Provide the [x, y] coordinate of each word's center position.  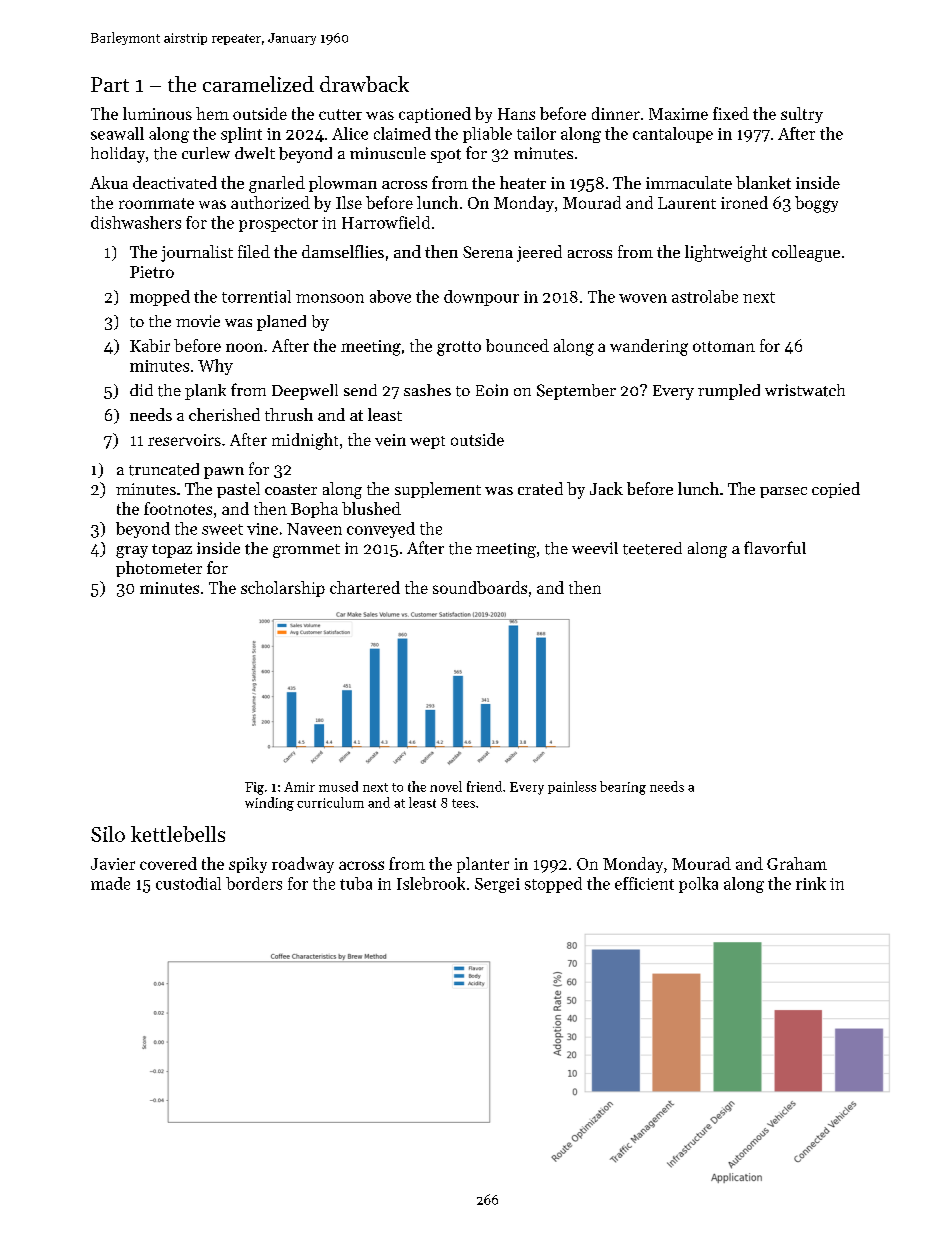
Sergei [497, 885]
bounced [517, 345]
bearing [623, 788]
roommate [156, 203]
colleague [806, 253]
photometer [159, 569]
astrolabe [705, 296]
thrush [289, 414]
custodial [188, 883]
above [390, 296]
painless [572, 787]
